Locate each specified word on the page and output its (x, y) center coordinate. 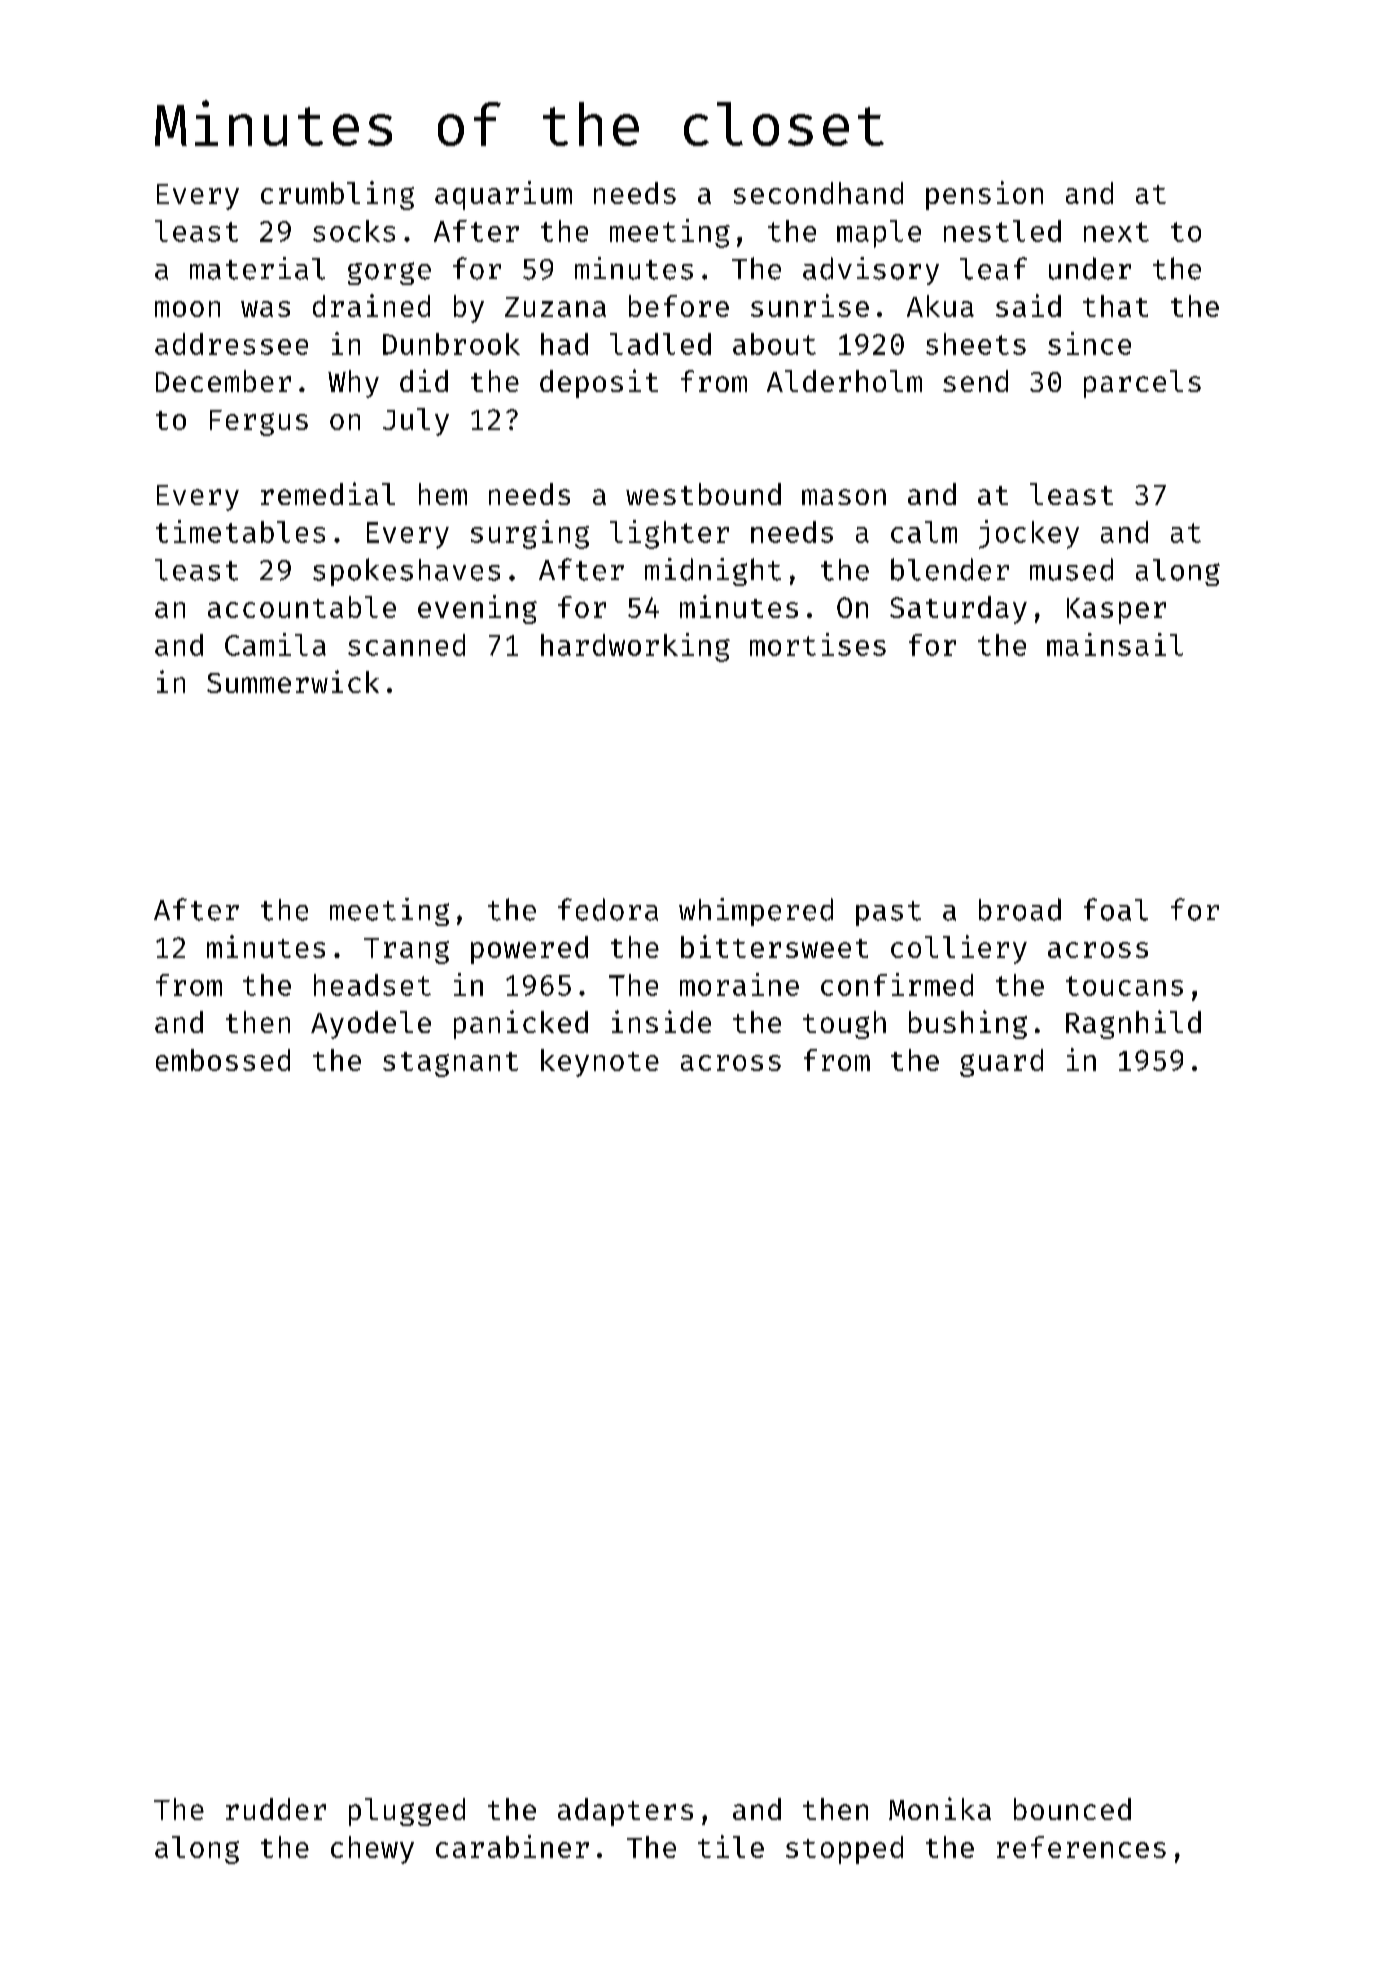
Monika (940, 1808)
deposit (599, 383)
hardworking (635, 647)
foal (1116, 909)
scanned (406, 645)
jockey (1029, 534)
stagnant (450, 1064)
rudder (276, 1809)
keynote (600, 1063)
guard (1001, 1063)
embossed (223, 1060)
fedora (608, 909)
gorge (389, 273)
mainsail (1115, 644)
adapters (625, 1812)
